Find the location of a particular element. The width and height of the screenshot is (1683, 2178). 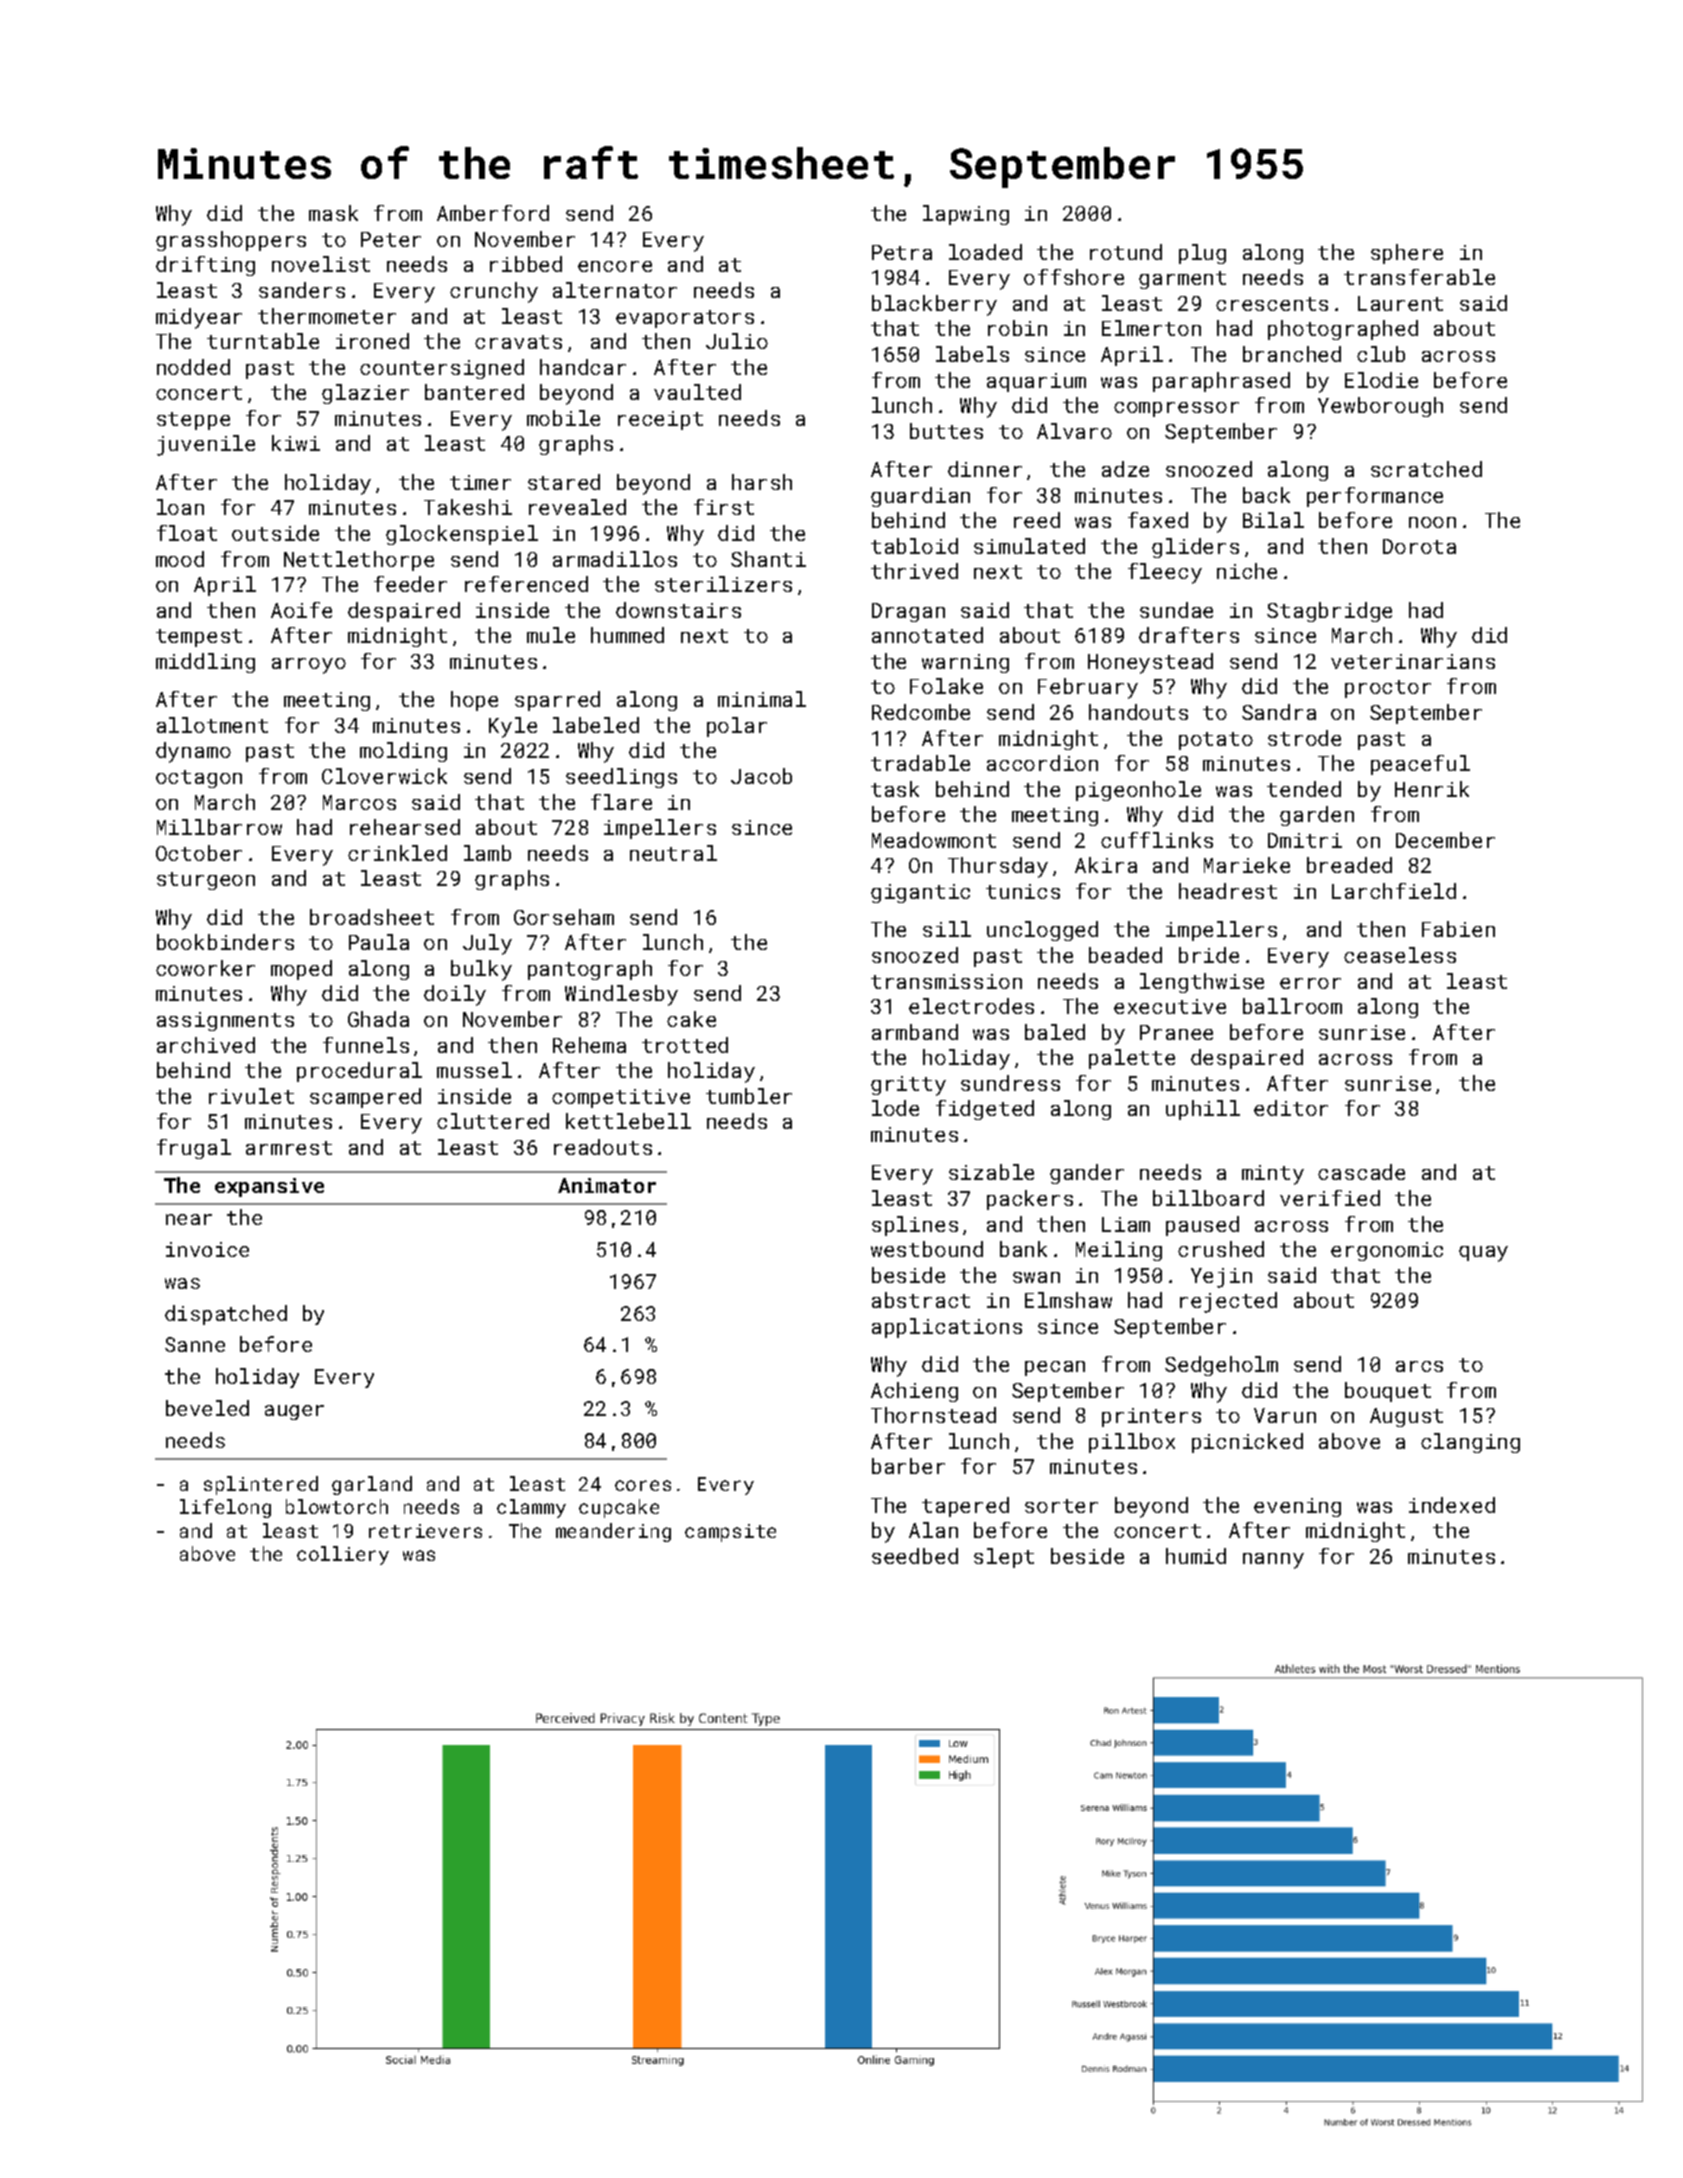

armband is located at coordinates (915, 1032).
